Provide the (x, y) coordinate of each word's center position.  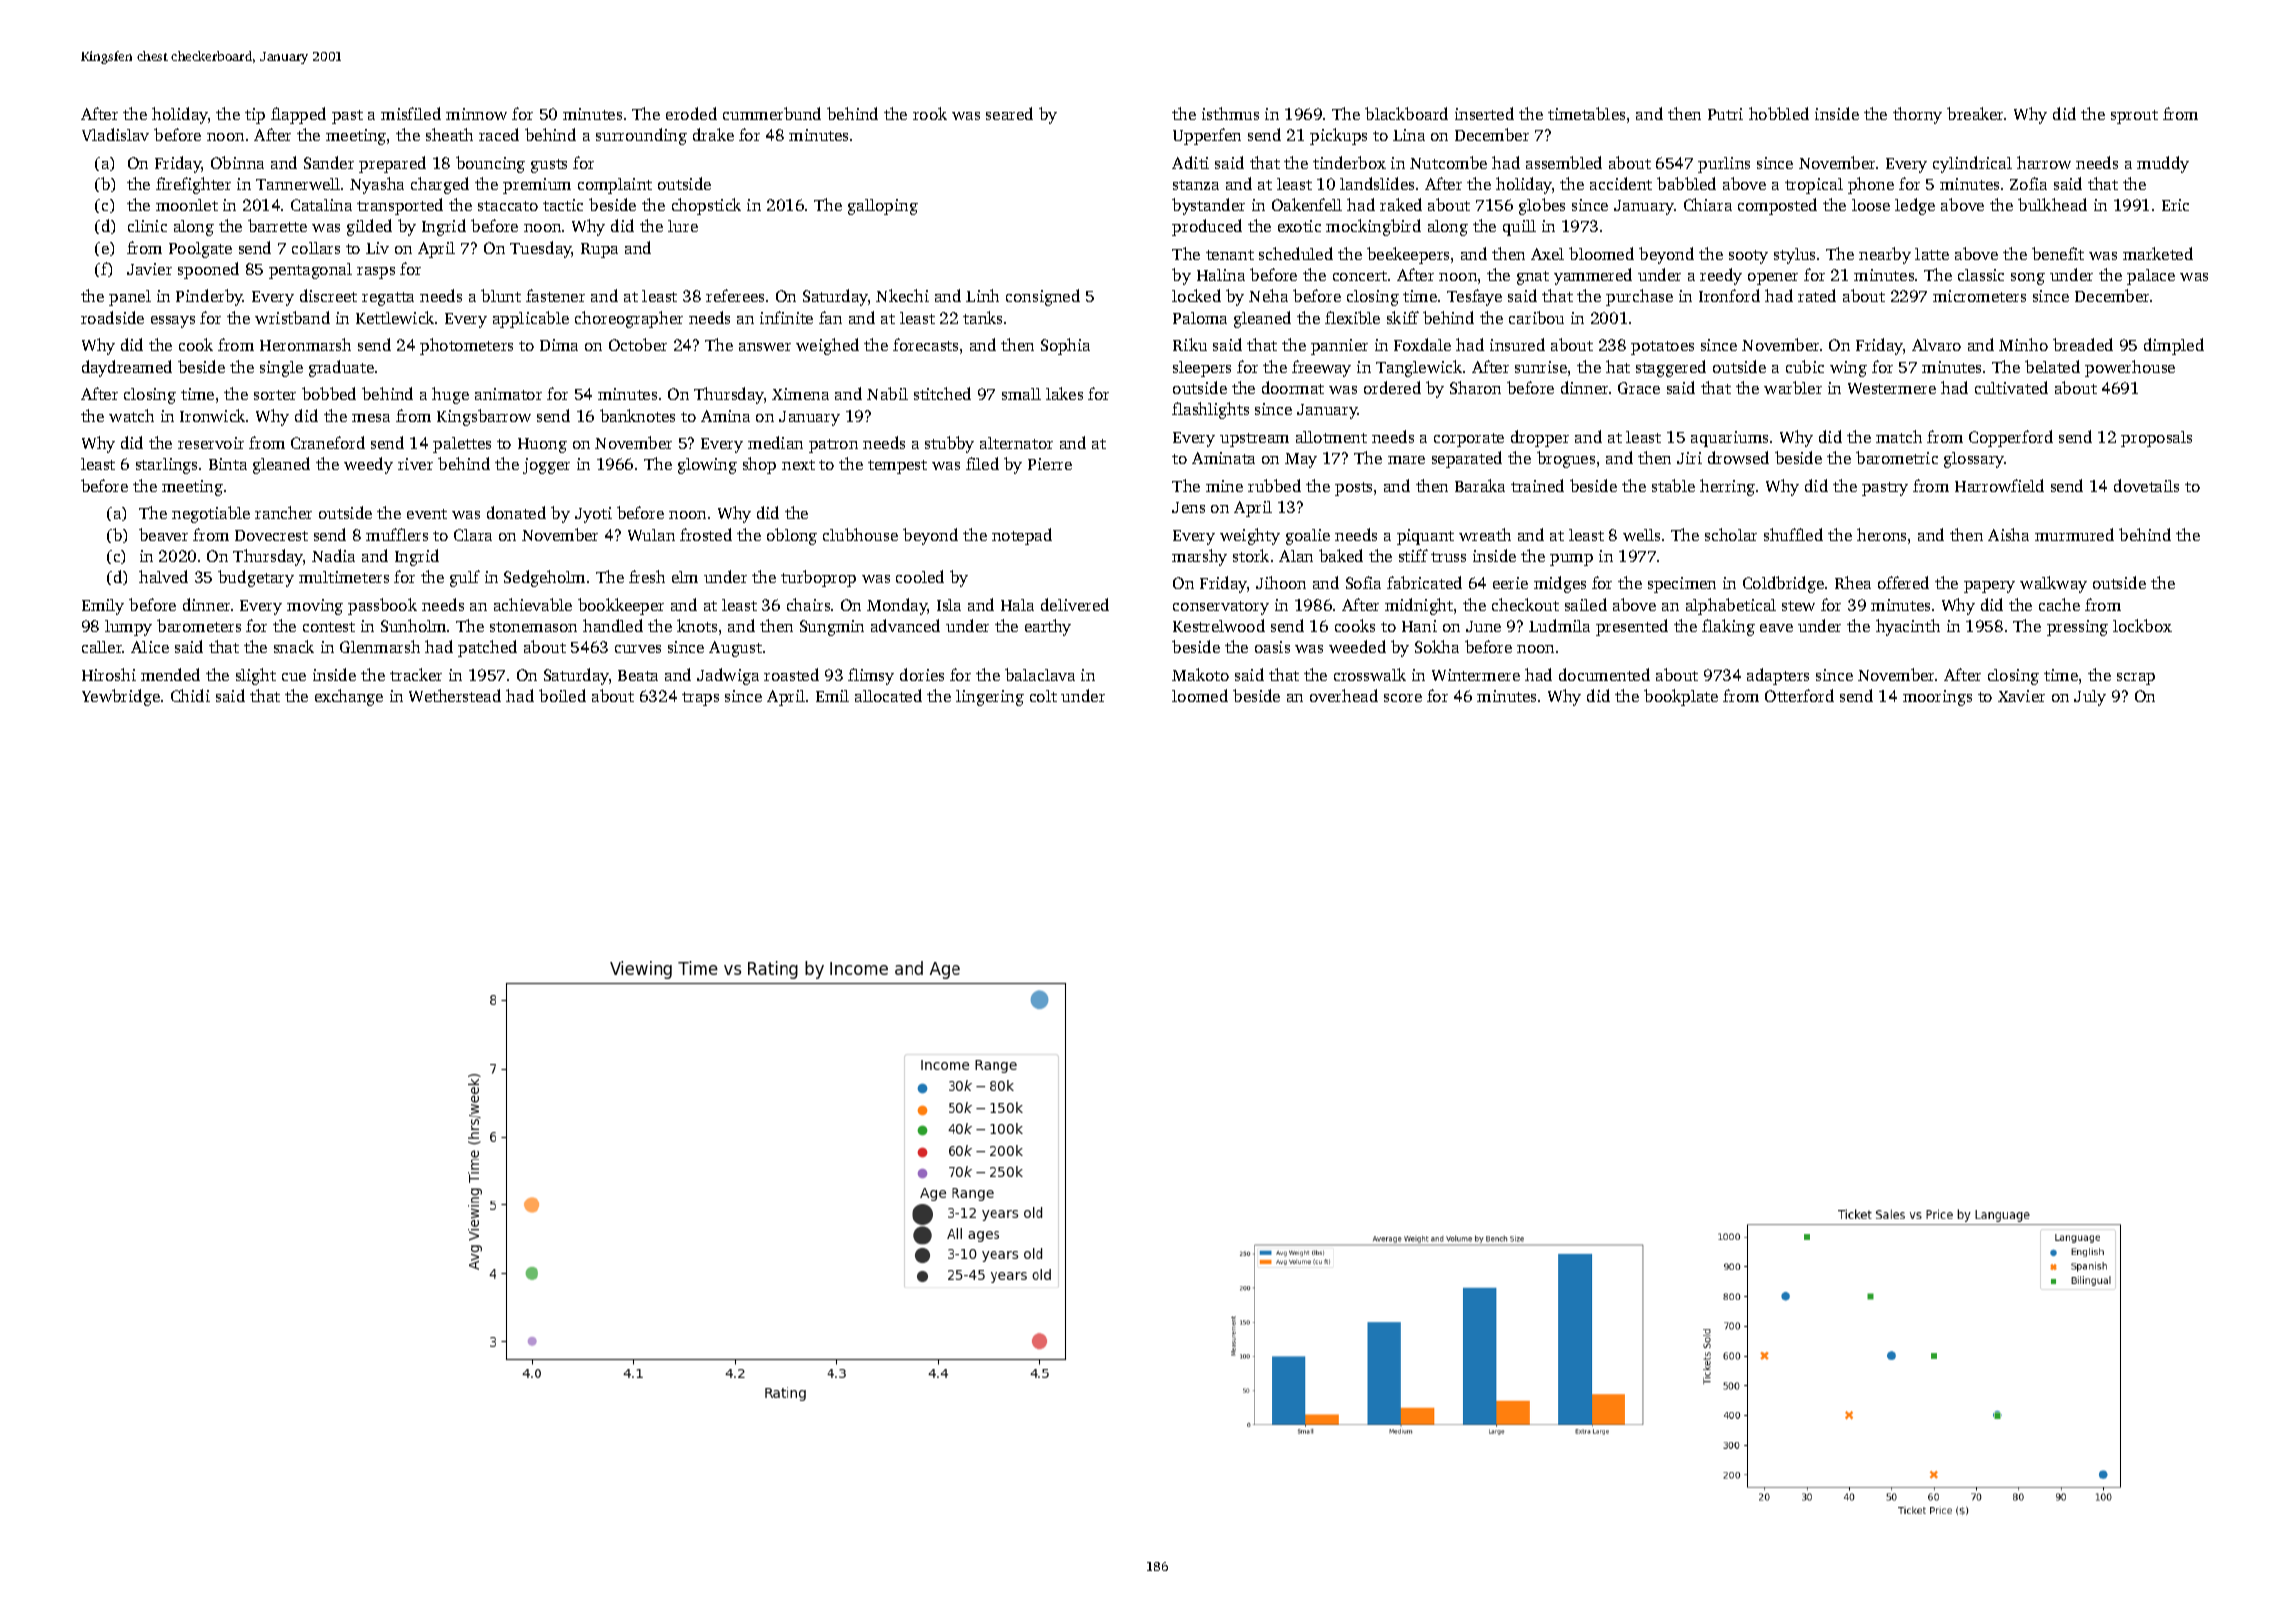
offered (1903, 582)
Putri (1725, 114)
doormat (1293, 387)
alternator (1016, 443)
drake (713, 134)
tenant (1230, 255)
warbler (1793, 387)
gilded (369, 227)
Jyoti (593, 515)
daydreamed (127, 368)
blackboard (1406, 113)
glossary (1974, 460)
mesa (371, 418)
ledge (1915, 206)
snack (294, 646)
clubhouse (860, 534)
